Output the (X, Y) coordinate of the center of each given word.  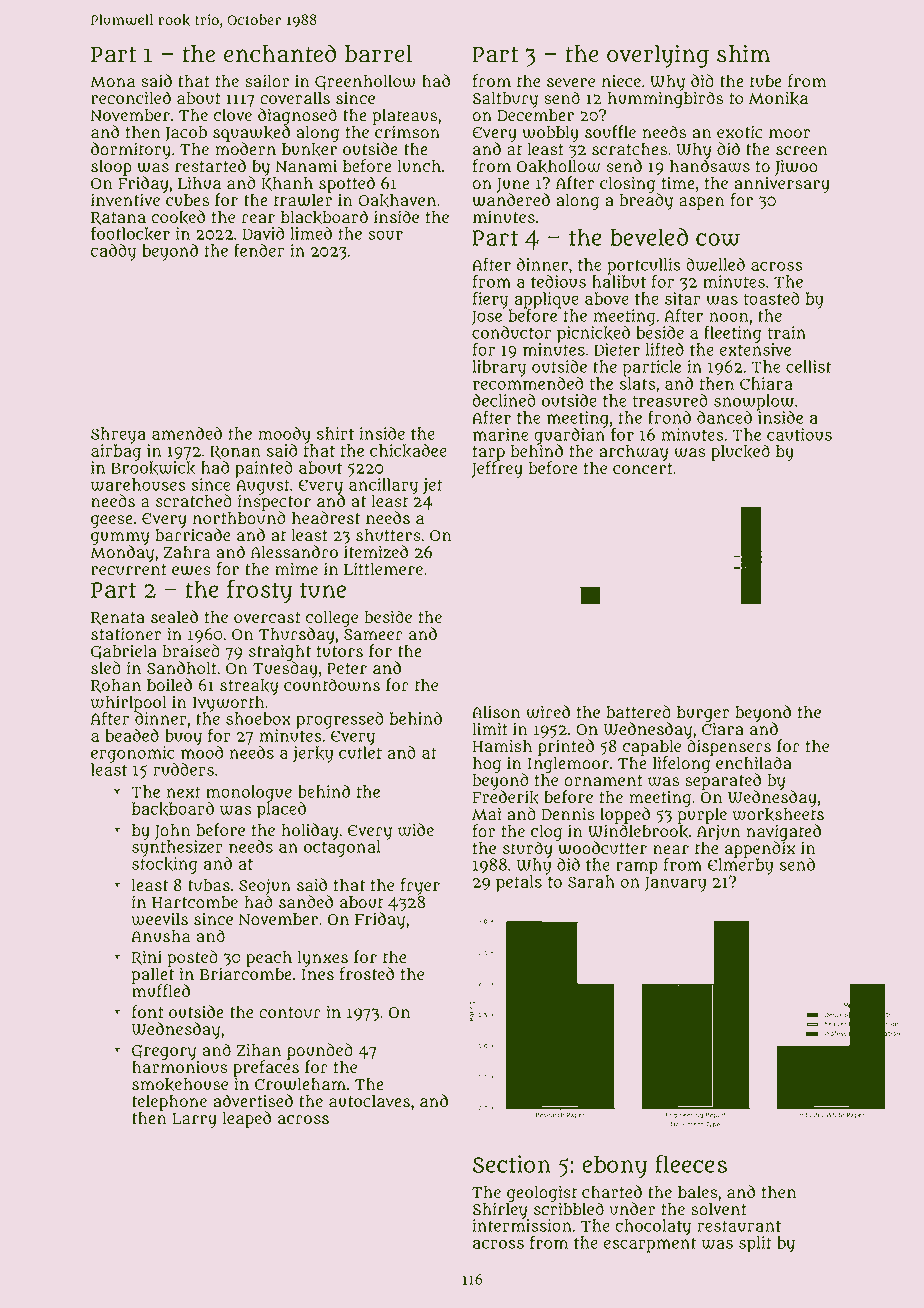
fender (259, 250)
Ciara (723, 729)
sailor (267, 81)
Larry (194, 1120)
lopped (625, 815)
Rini (147, 957)
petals (519, 883)
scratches (629, 149)
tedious (558, 281)
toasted (772, 298)
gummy (120, 539)
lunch (419, 166)
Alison (496, 712)
